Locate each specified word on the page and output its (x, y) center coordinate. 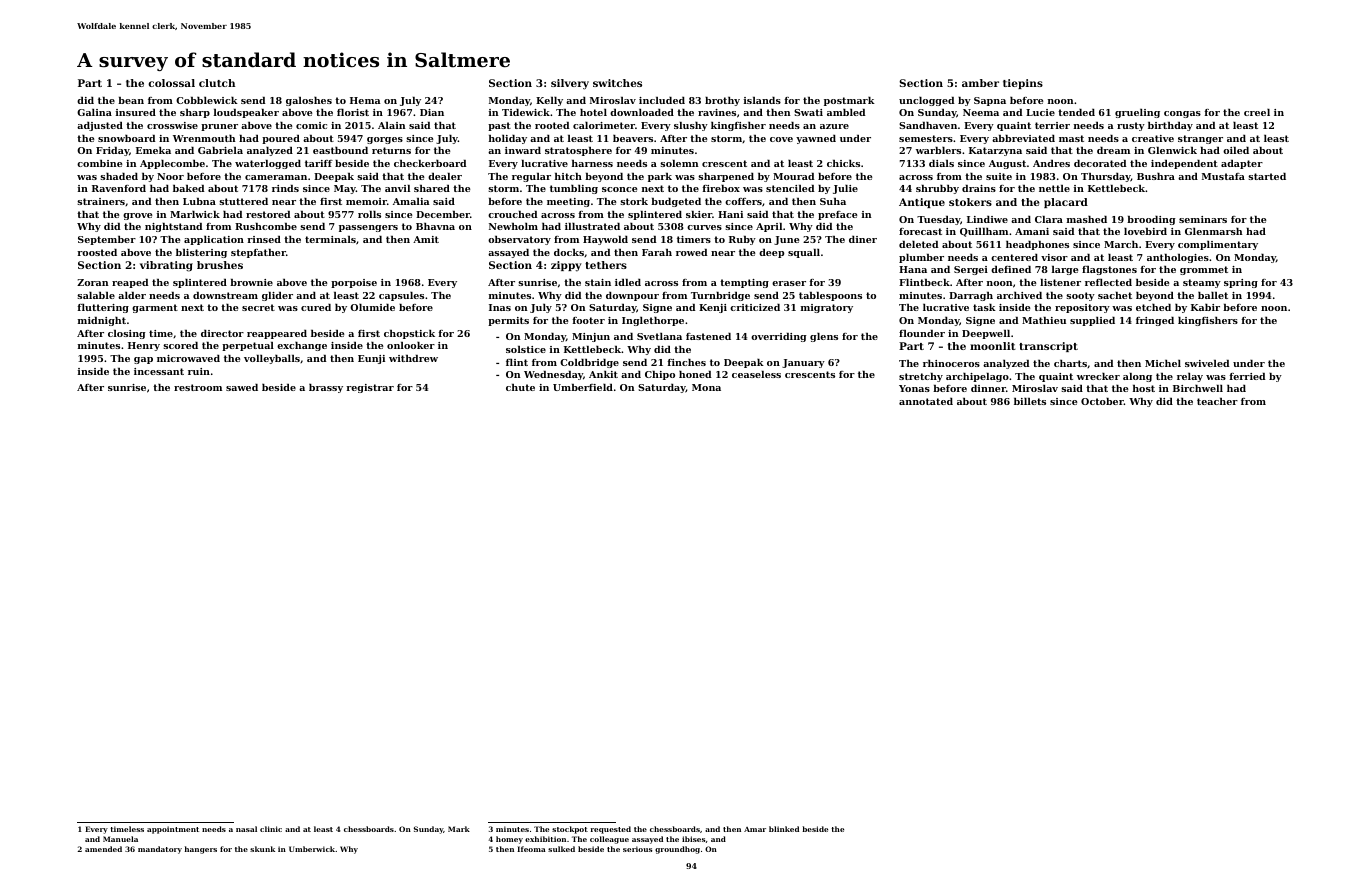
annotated (926, 401)
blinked (784, 829)
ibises (693, 839)
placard (1066, 203)
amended (103, 849)
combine (99, 163)
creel (1257, 112)
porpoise (354, 283)
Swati (808, 112)
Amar (755, 829)
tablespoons (830, 296)
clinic (271, 829)
